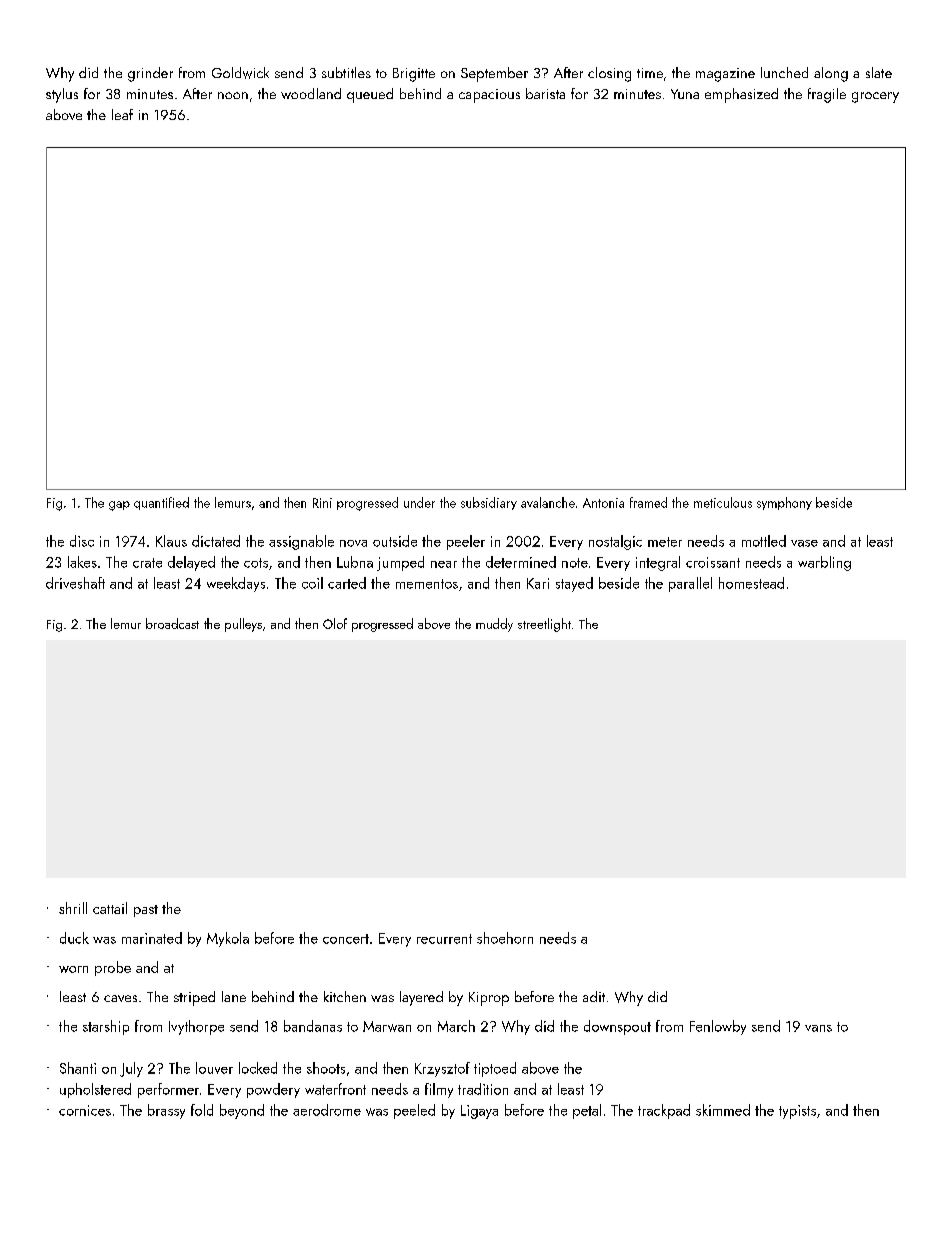  Describe the element at coordinates (718, 1027) in the image. I see `Fenlowby` at that location.
